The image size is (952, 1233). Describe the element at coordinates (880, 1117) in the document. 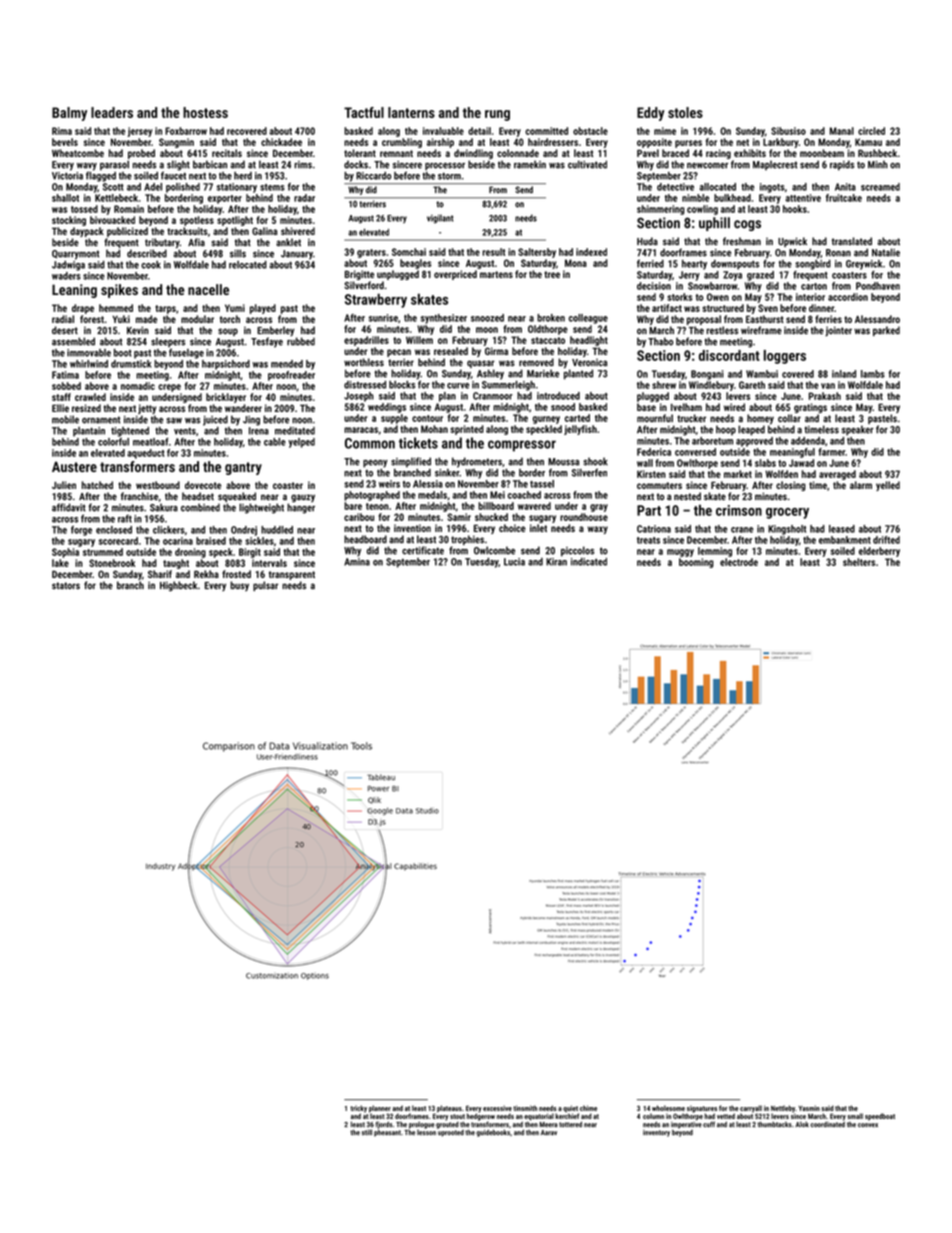

I see `speedboat` at that location.
